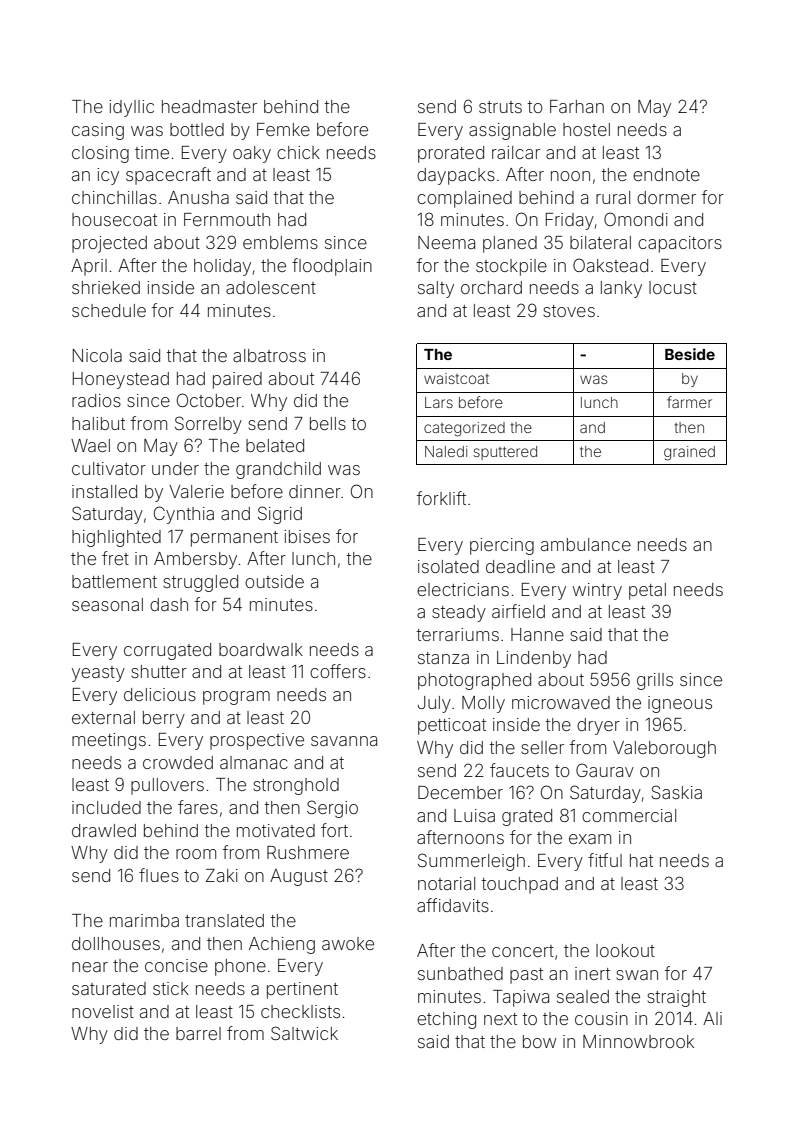 The image size is (798, 1133). Describe the element at coordinates (114, 581) in the document. I see `battlement` at that location.
